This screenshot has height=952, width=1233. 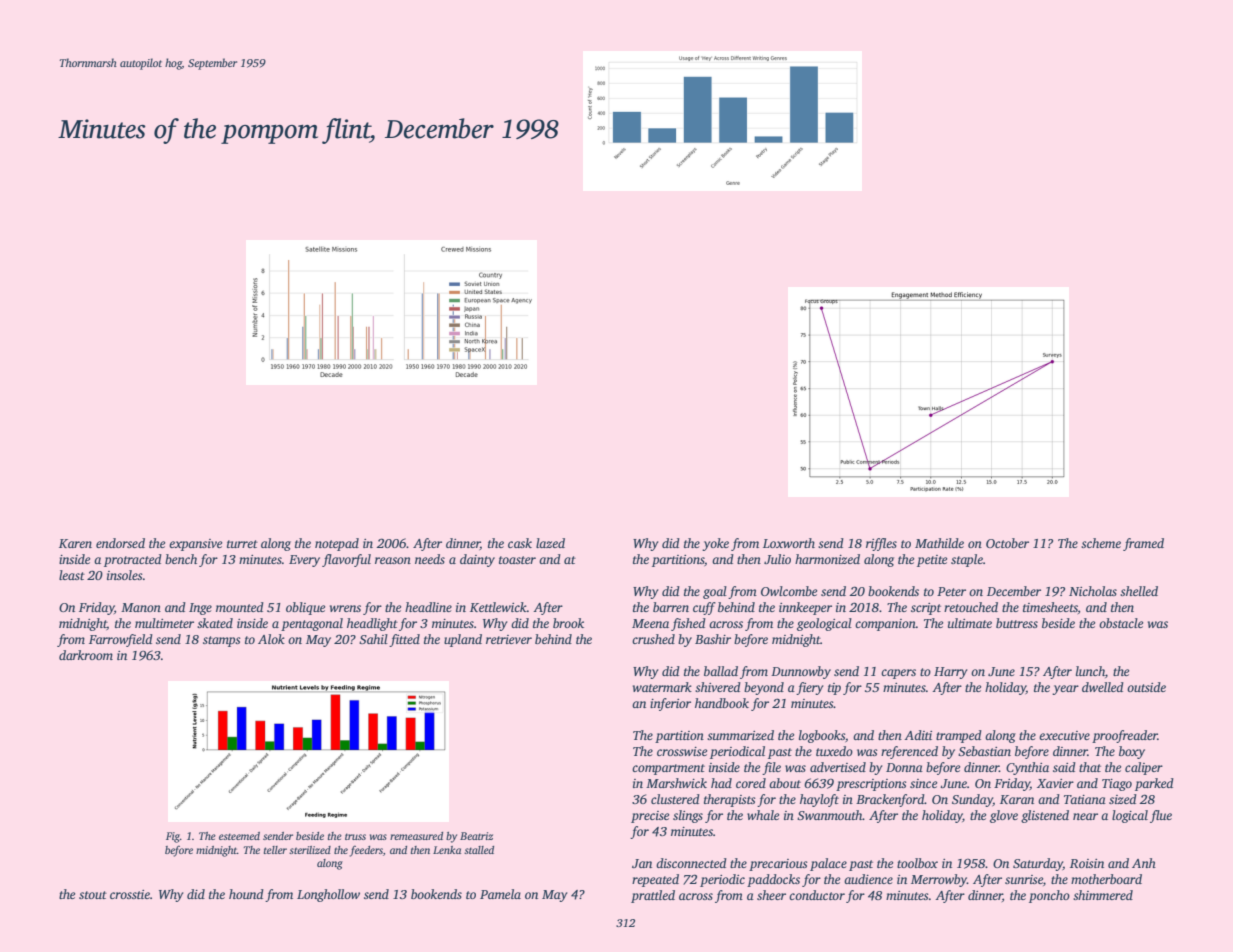 I want to click on sterilized, so click(x=310, y=850).
